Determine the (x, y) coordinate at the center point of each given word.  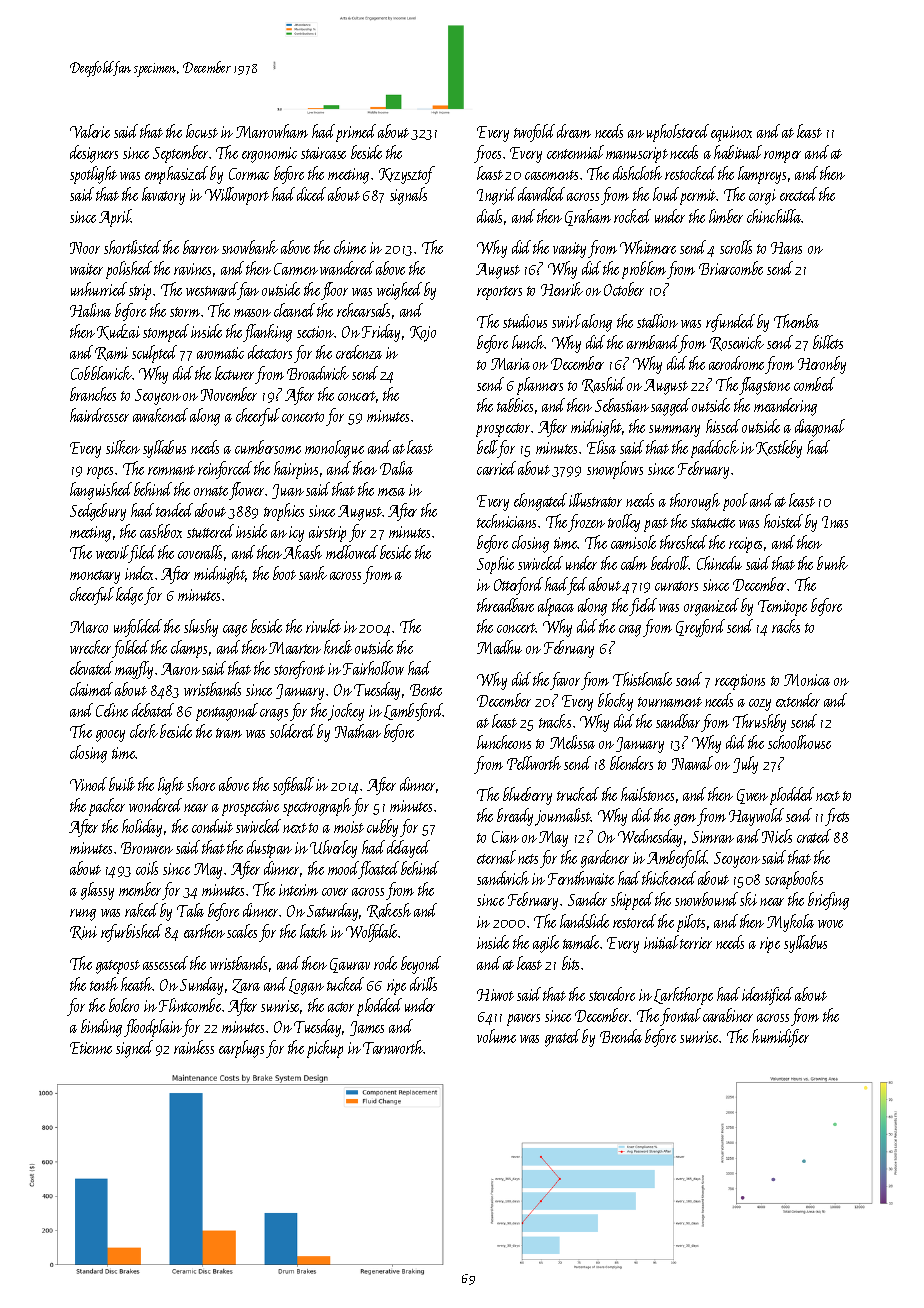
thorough (695, 502)
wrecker (90, 647)
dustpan (269, 849)
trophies (284, 512)
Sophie (495, 565)
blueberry (527, 796)
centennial (575, 152)
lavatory (163, 196)
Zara (246, 986)
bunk (832, 563)
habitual (738, 152)
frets (837, 817)
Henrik (562, 289)
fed (577, 586)
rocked (632, 216)
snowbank (250, 247)
